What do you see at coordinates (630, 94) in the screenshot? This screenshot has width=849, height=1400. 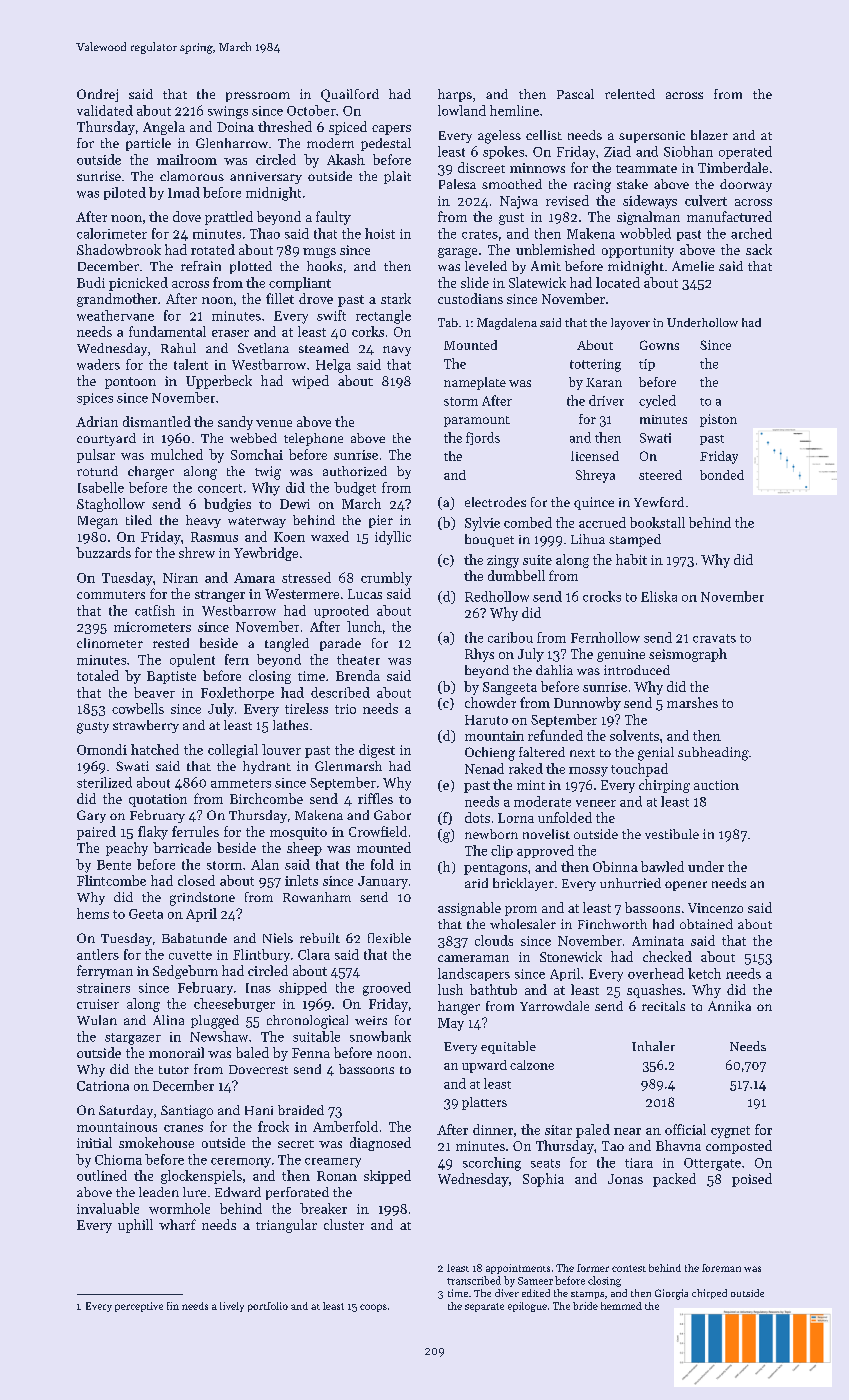 I see `relented` at bounding box center [630, 94].
